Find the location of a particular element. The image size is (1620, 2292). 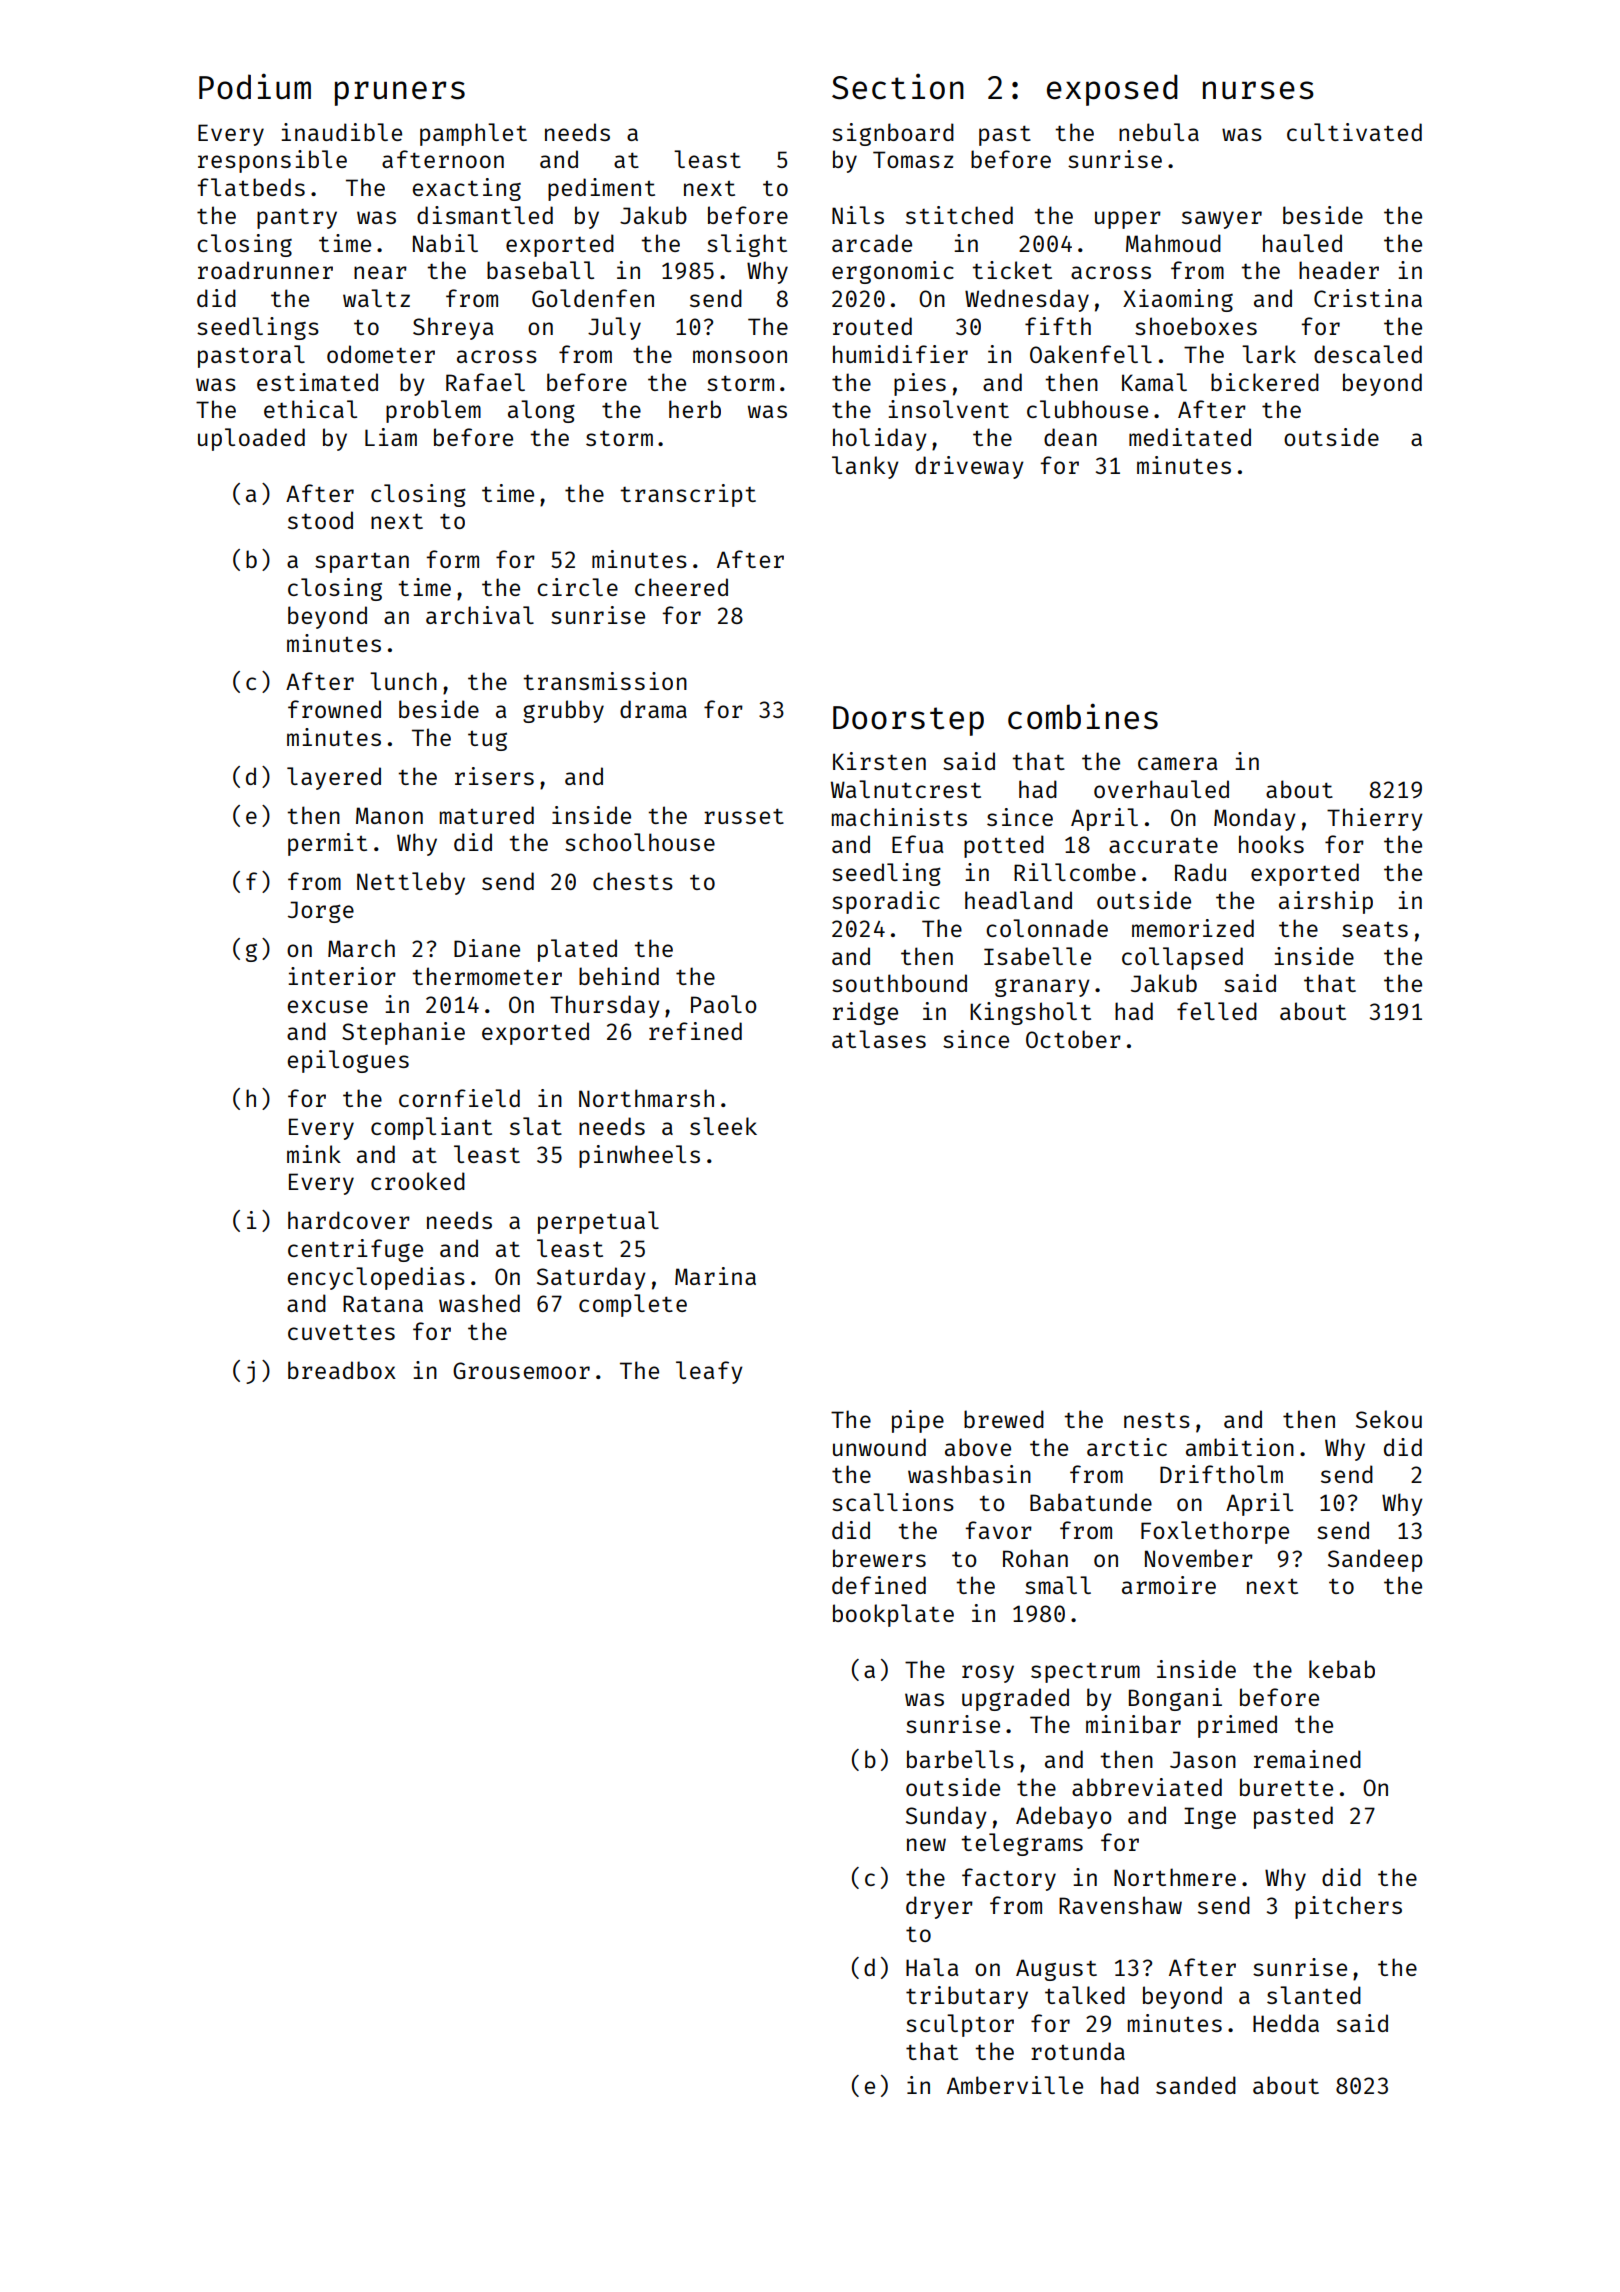

Hala is located at coordinates (932, 1967).
